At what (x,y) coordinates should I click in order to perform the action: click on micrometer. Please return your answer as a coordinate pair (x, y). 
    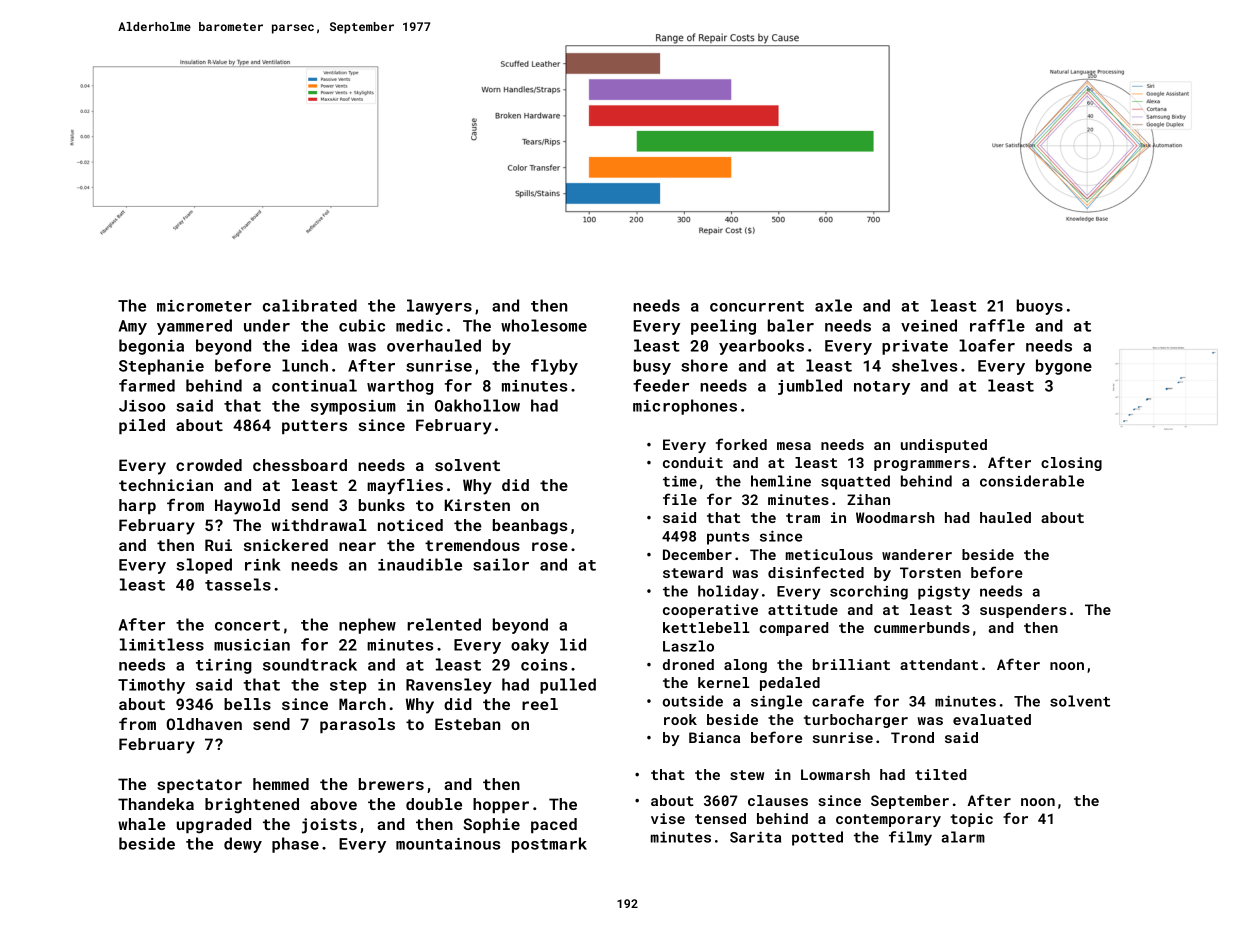
    Looking at the image, I should click on (204, 306).
